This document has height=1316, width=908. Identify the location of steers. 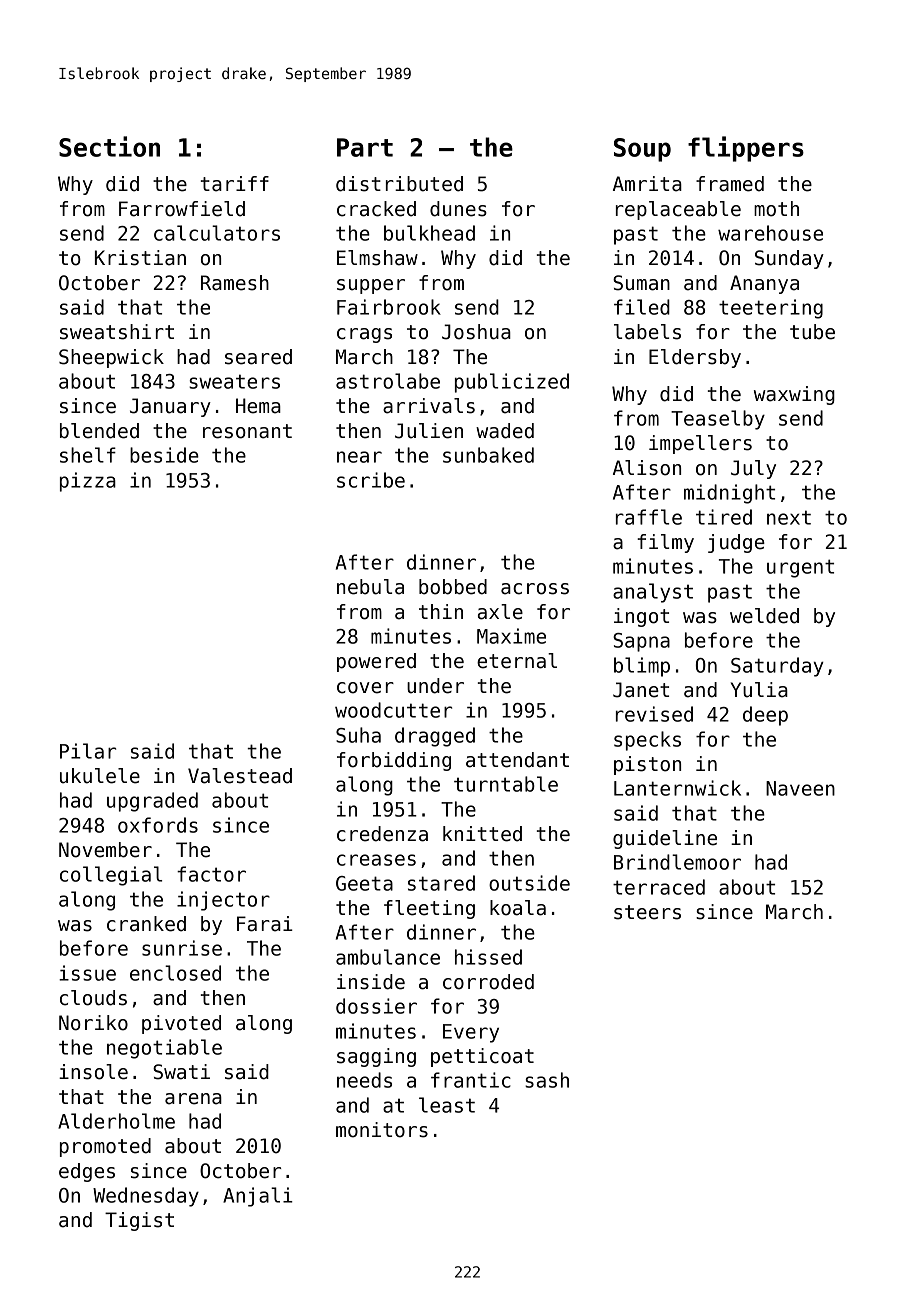
(647, 912).
